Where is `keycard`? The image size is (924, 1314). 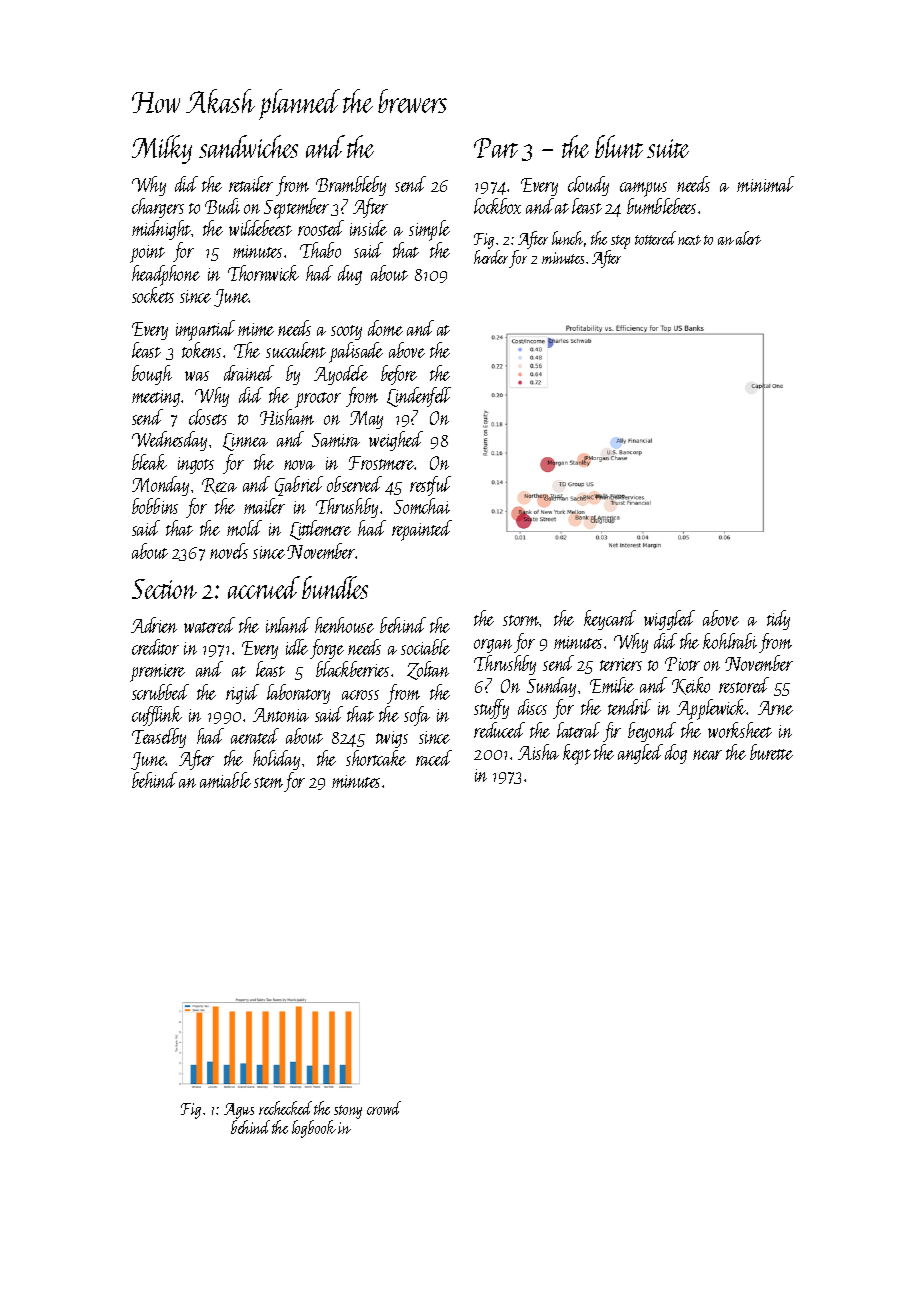 keycard is located at coordinates (610, 620).
